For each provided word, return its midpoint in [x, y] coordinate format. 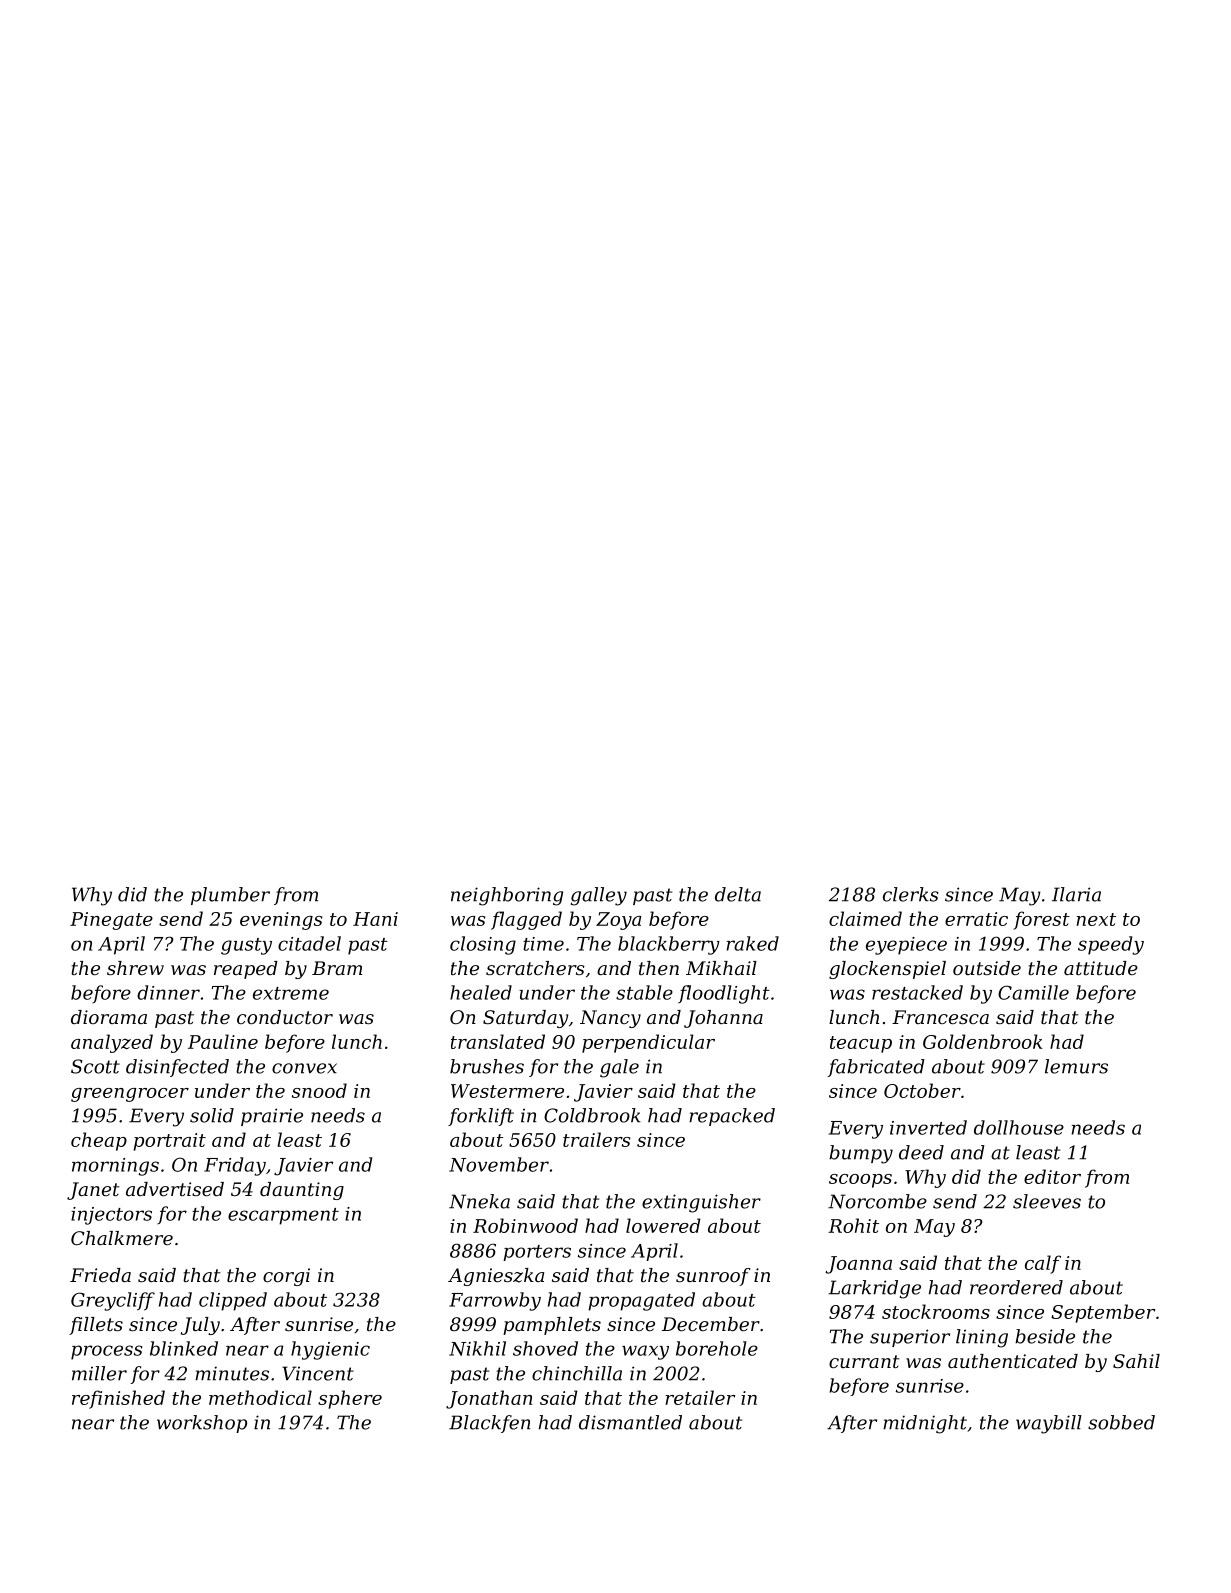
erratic [976, 919]
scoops [860, 1181]
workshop [202, 1424]
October [922, 1090]
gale [619, 1068]
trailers [596, 1139]
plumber [230, 896]
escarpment [283, 1216]
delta [738, 894]
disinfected [177, 1068]
